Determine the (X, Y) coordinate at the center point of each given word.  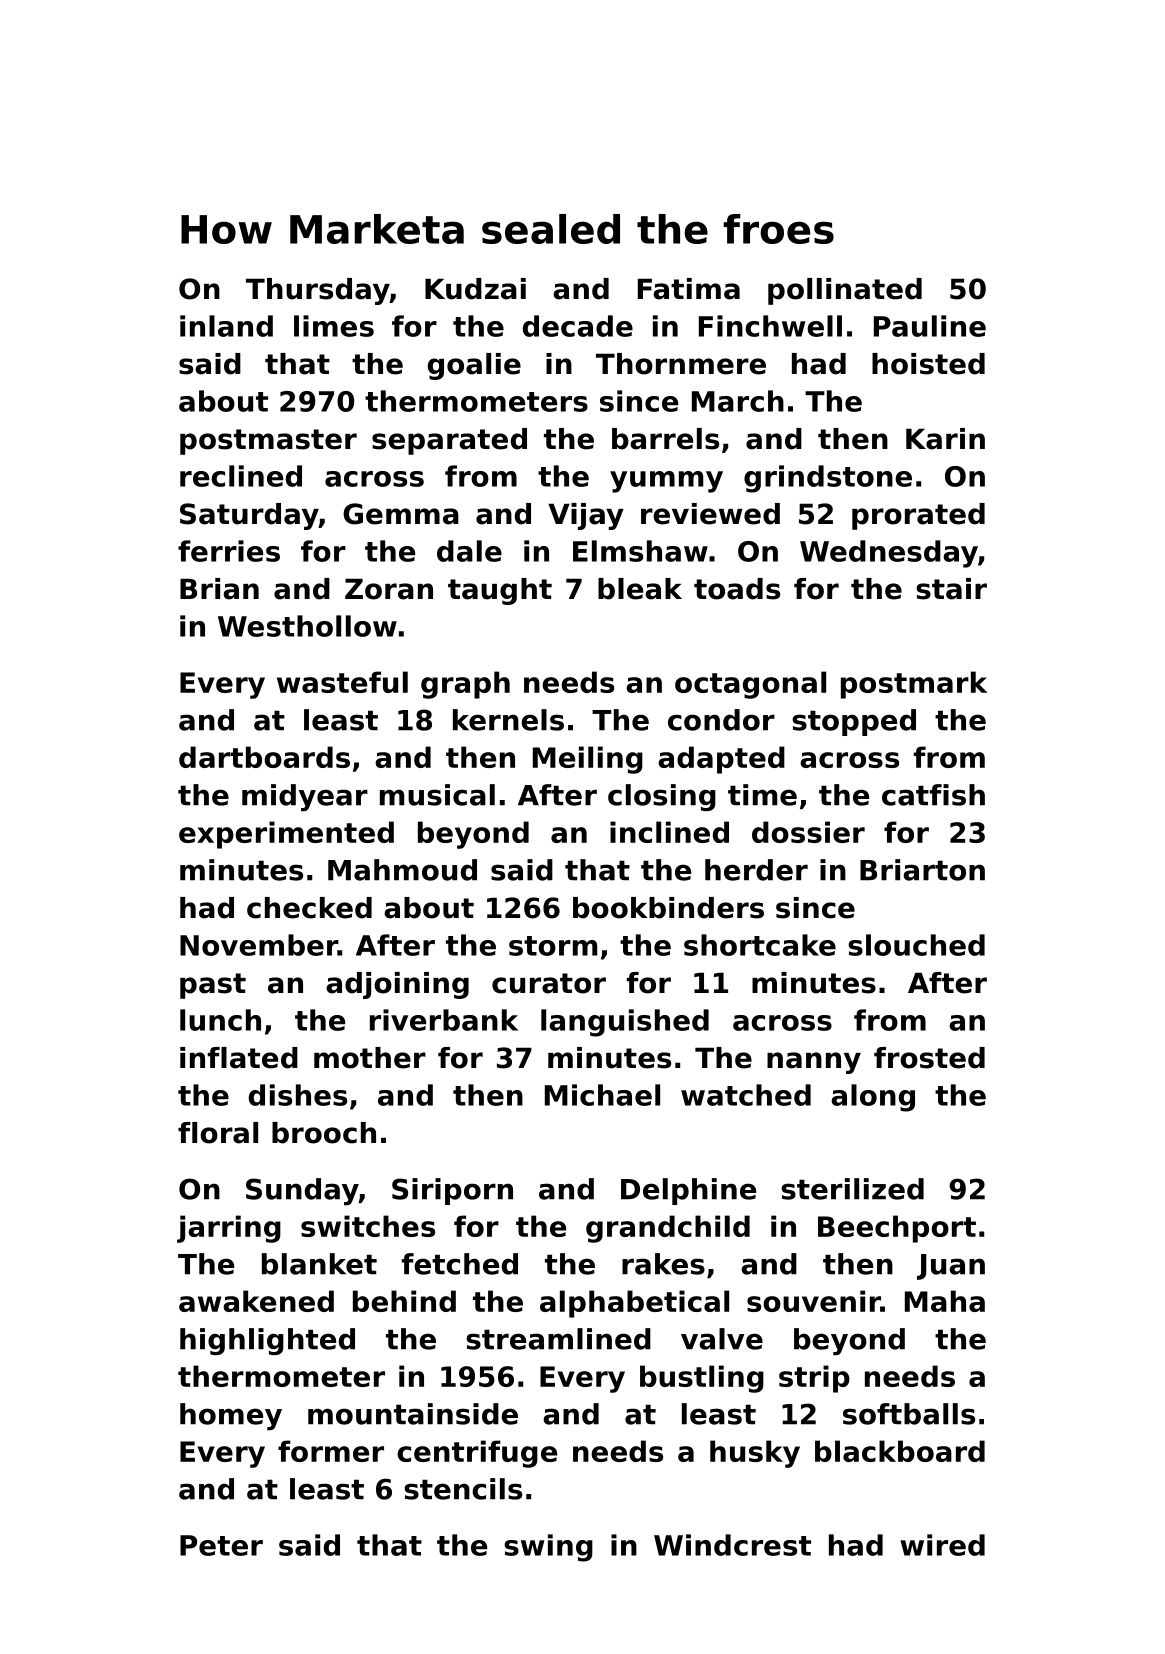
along (873, 1098)
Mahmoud (402, 870)
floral (218, 1133)
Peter (221, 1545)
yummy (666, 482)
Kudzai (475, 289)
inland (226, 326)
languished (625, 1023)
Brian (219, 589)
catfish (933, 795)
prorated (918, 516)
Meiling (588, 760)
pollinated (845, 291)
